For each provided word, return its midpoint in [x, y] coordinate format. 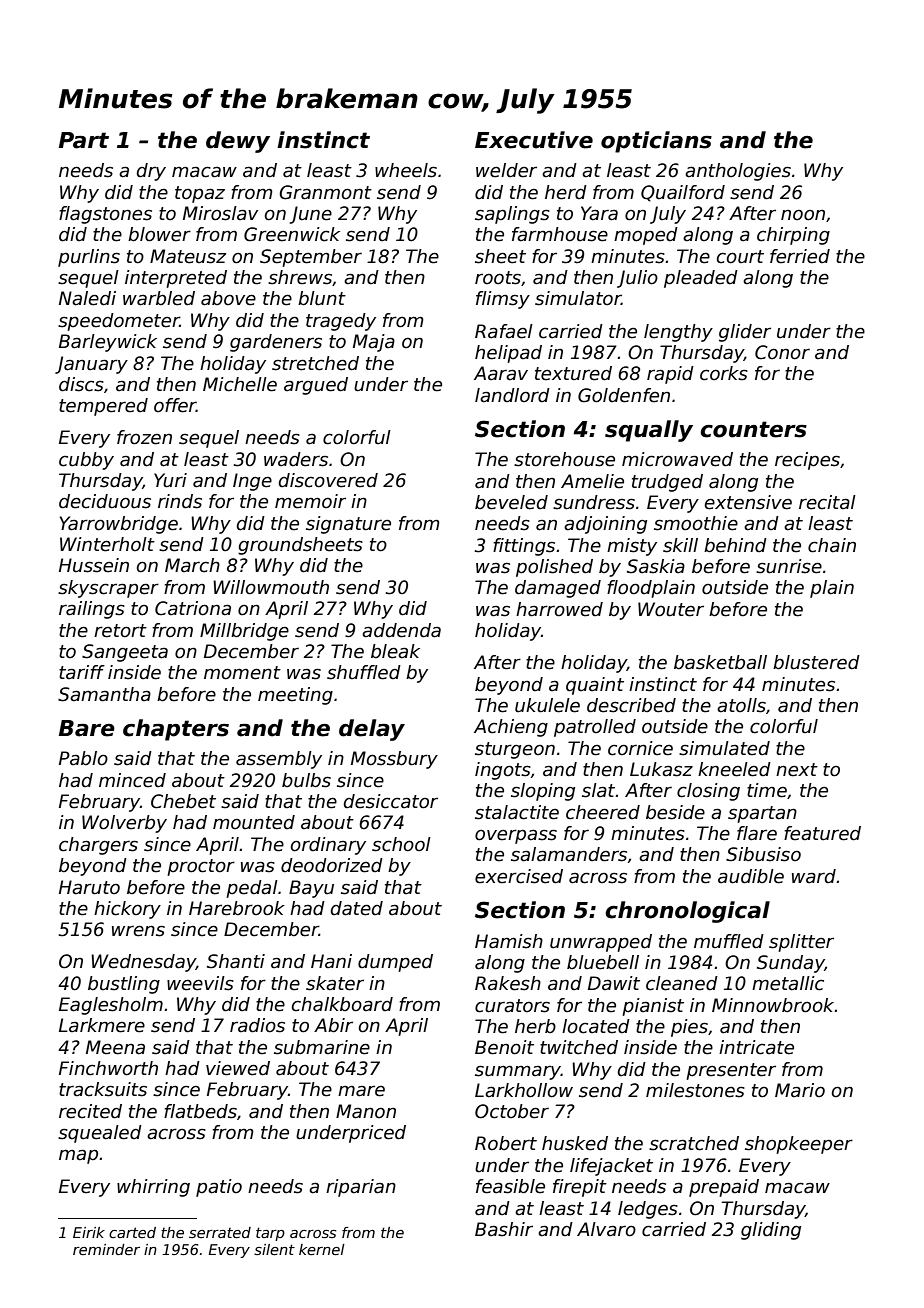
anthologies [738, 172]
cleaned [682, 983]
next [797, 770]
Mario [800, 1090]
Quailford [683, 193]
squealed [100, 1134]
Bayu [311, 889]
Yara [599, 213]
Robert [506, 1143]
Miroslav [220, 213]
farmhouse [560, 234]
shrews [300, 277]
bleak [395, 651]
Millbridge [244, 632]
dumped [395, 963]
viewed [238, 1068]
